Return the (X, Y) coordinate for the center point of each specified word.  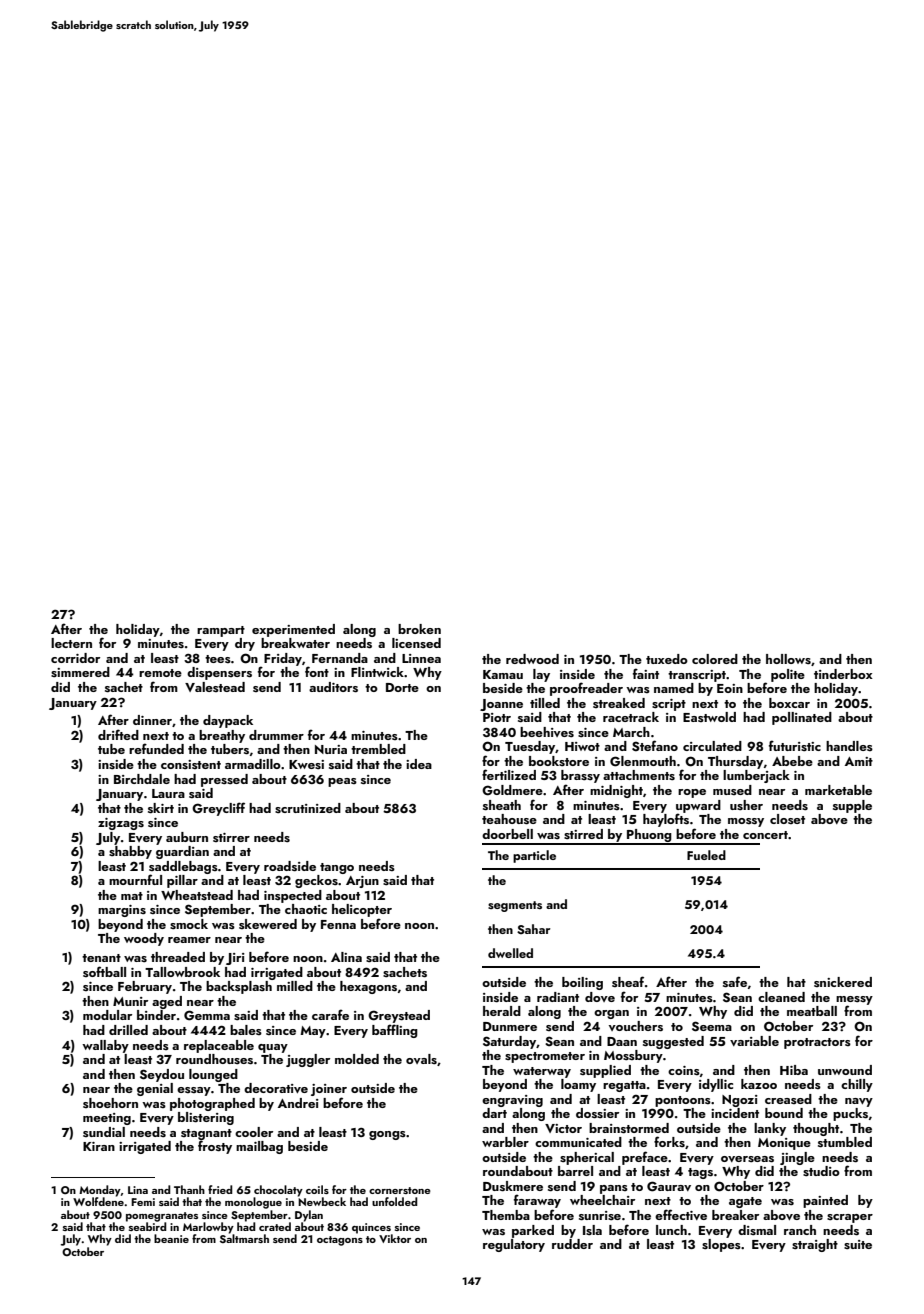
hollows (788, 659)
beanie (171, 1238)
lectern (71, 643)
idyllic (716, 1085)
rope (692, 793)
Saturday (509, 1042)
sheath (502, 805)
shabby (130, 852)
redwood (532, 659)
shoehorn (110, 1103)
